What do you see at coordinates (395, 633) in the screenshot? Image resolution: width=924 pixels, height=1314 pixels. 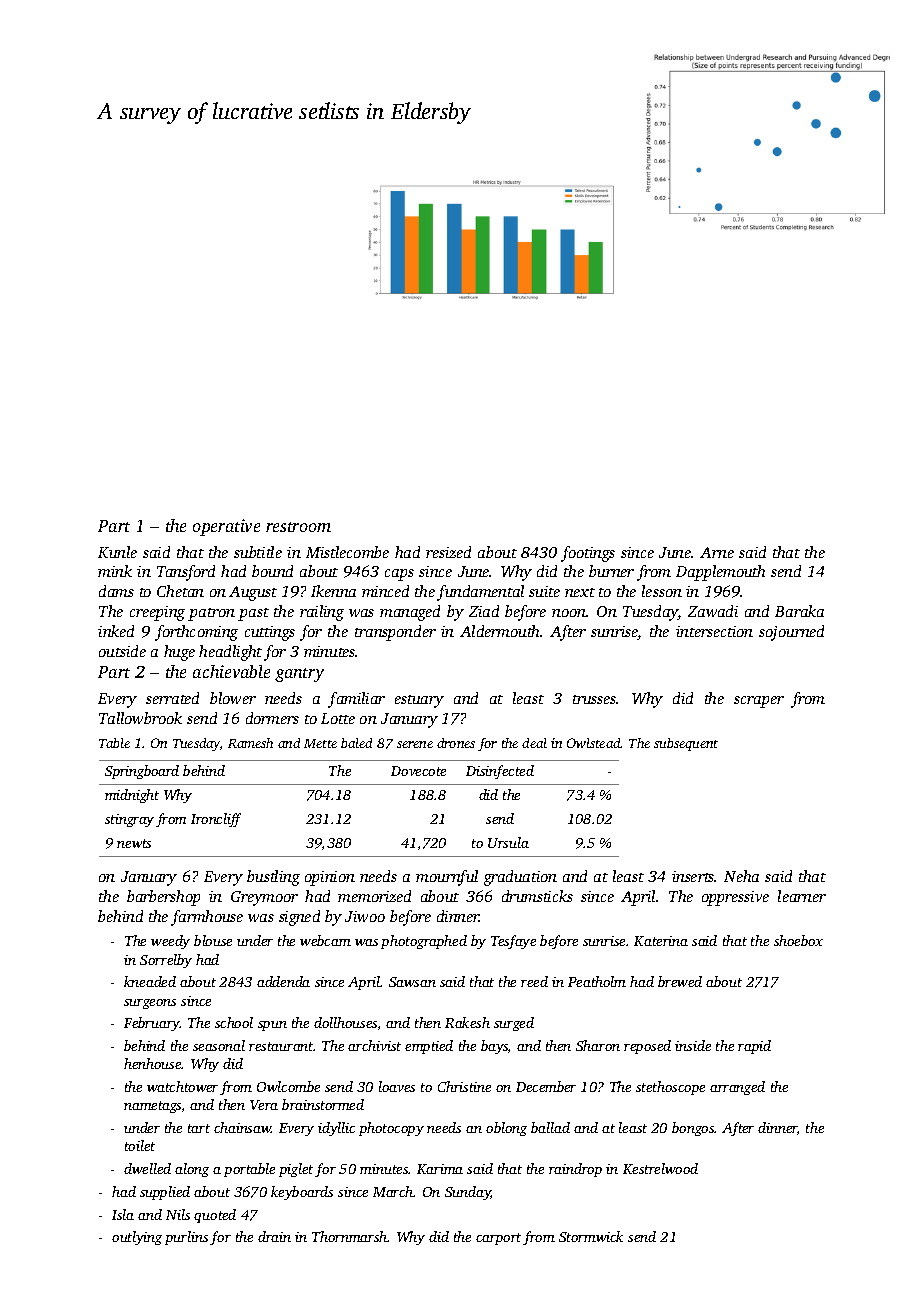 I see `transponder` at bounding box center [395, 633].
